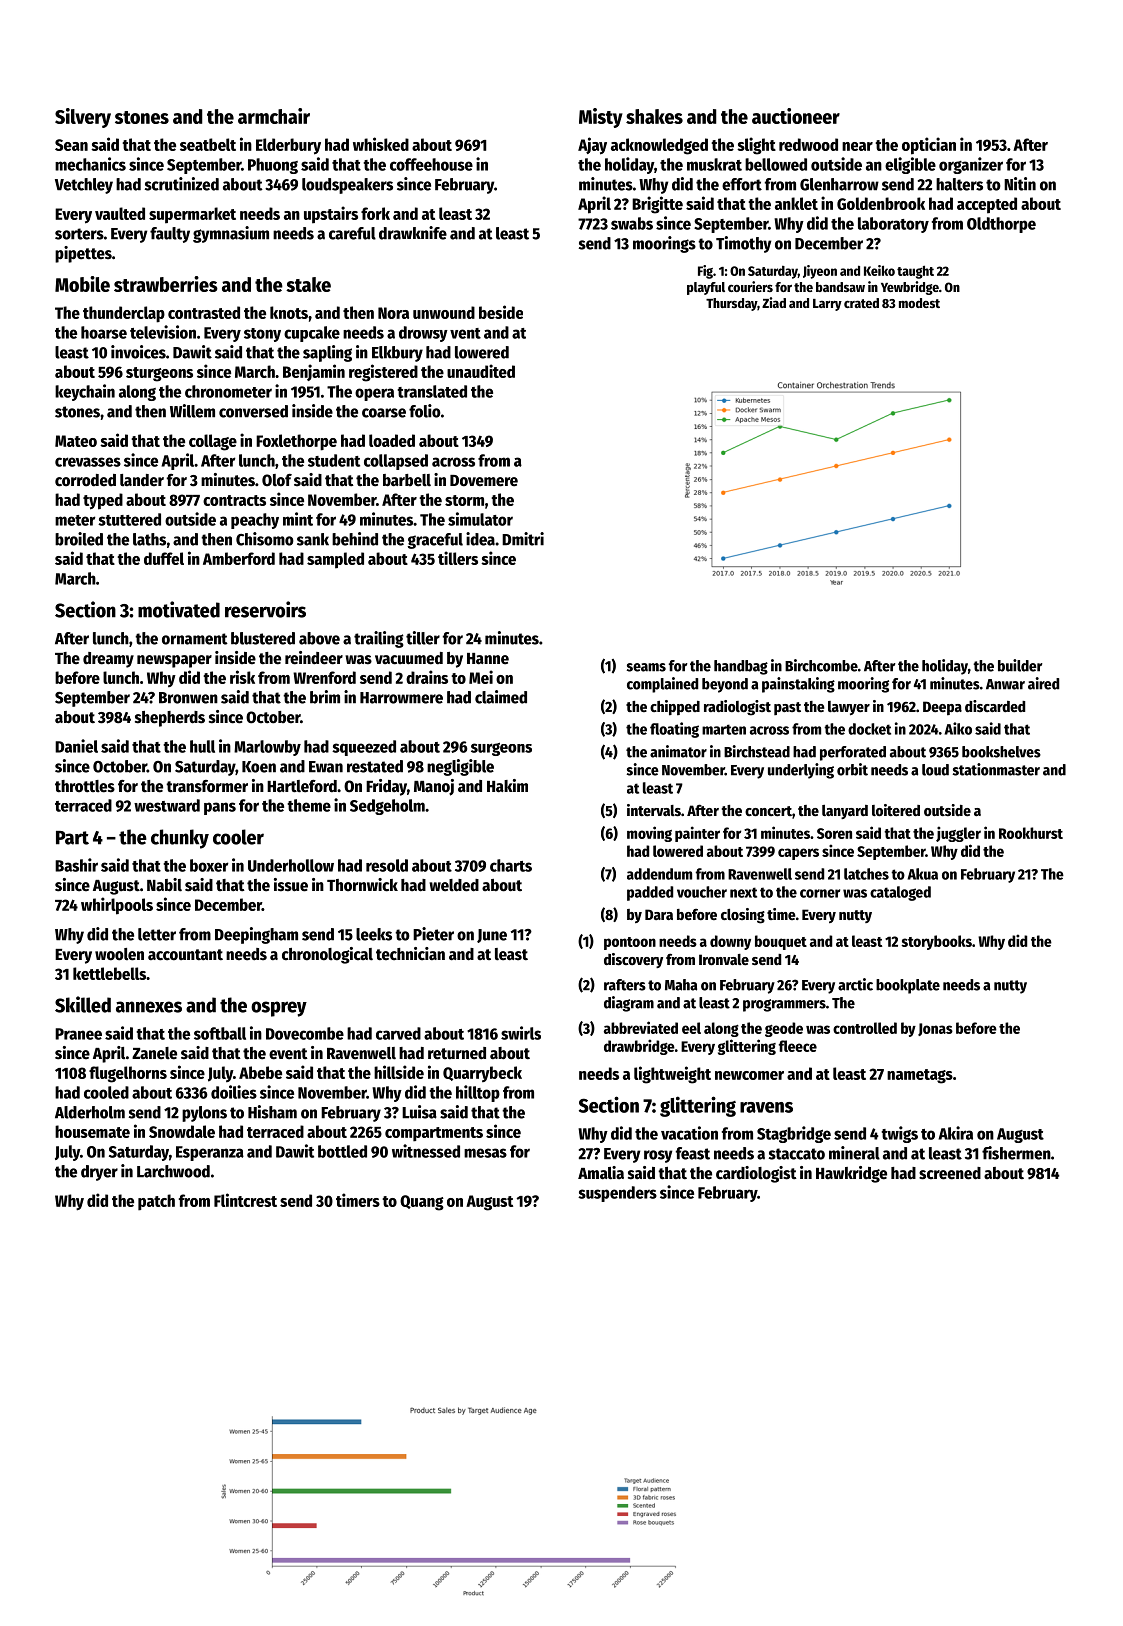 The width and height of the screenshot is (1123, 1626). What do you see at coordinates (523, 539) in the screenshot?
I see `Dmitri` at bounding box center [523, 539].
